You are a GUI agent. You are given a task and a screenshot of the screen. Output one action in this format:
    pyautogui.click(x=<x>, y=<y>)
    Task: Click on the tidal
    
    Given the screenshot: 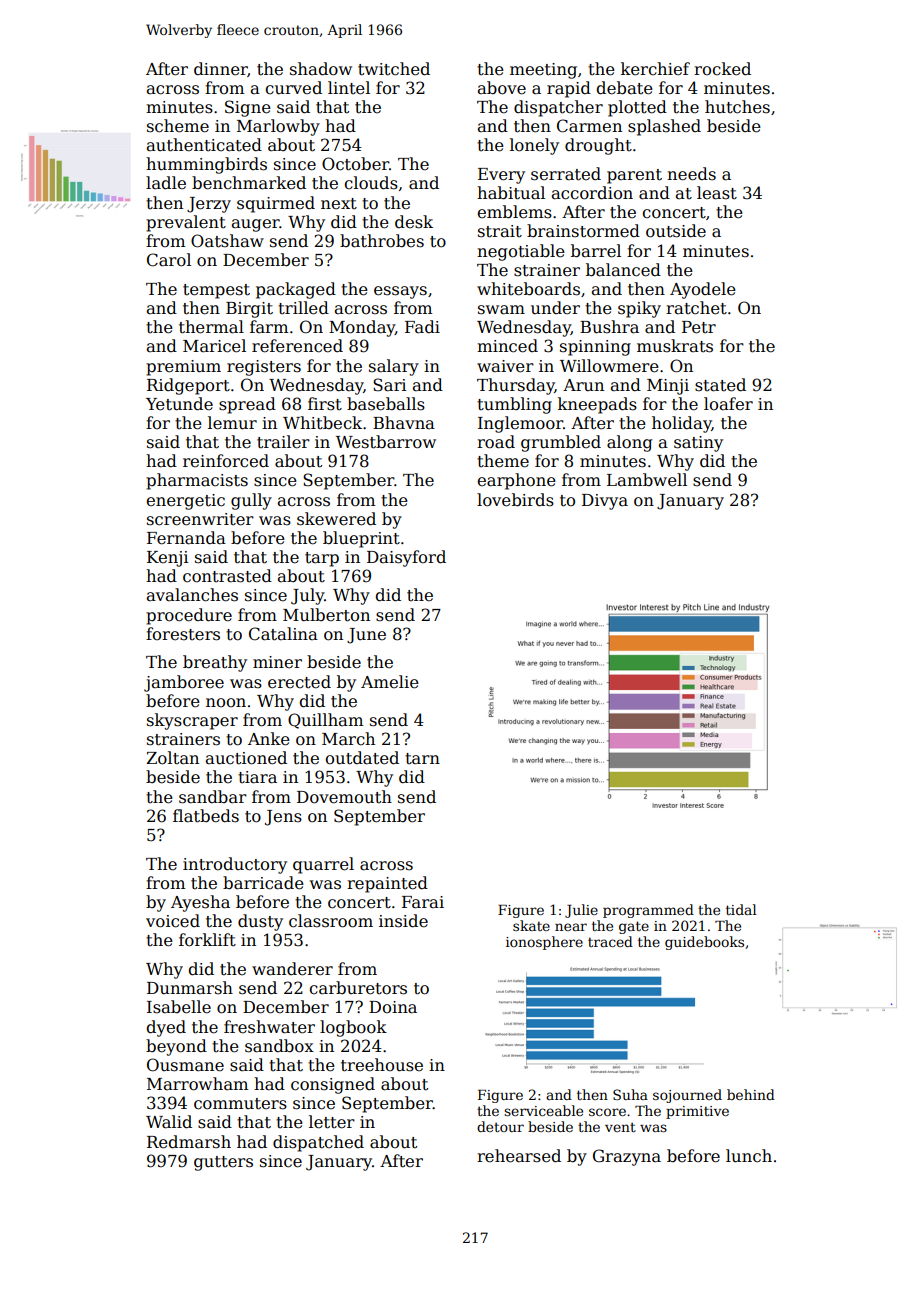 What is the action you would take?
    pyautogui.click(x=741, y=909)
